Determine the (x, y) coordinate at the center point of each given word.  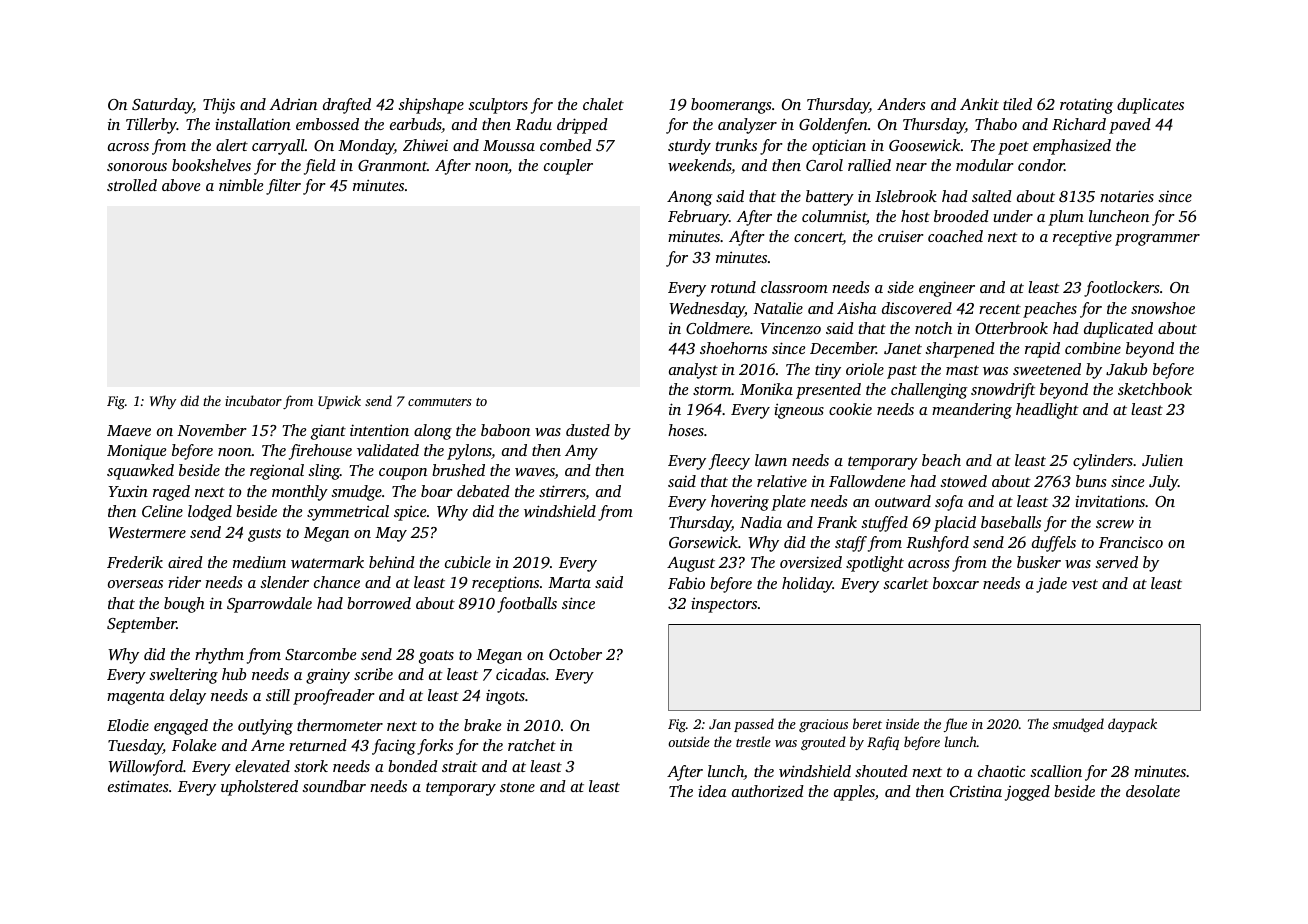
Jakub (1126, 369)
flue (955, 725)
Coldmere (718, 328)
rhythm (219, 656)
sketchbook (1155, 389)
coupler (568, 167)
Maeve (129, 430)
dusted (588, 430)
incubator (253, 400)
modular (984, 165)
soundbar (334, 786)
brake (482, 725)
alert (232, 145)
